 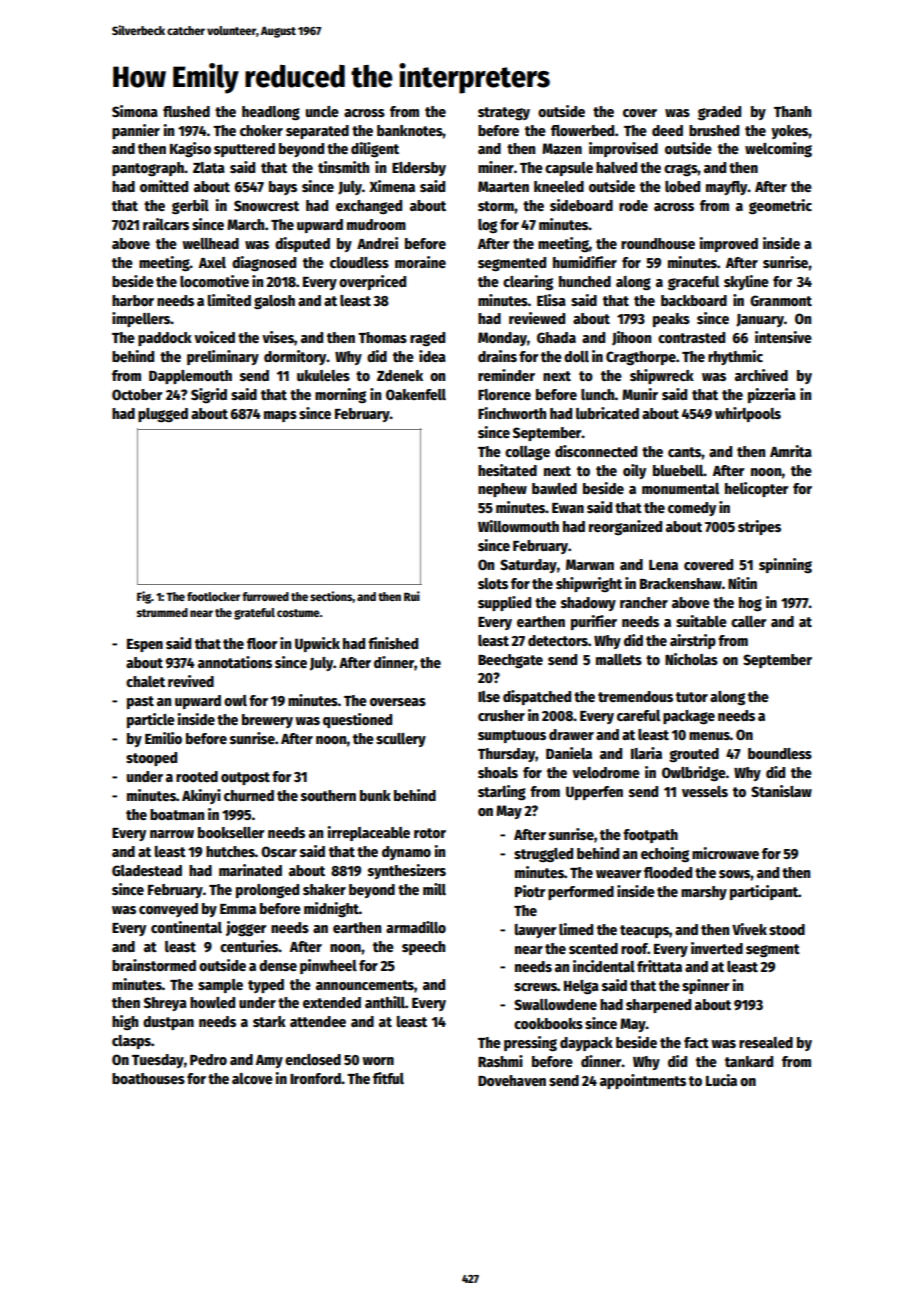 What do you see at coordinates (493, 583) in the page?
I see `slots` at bounding box center [493, 583].
